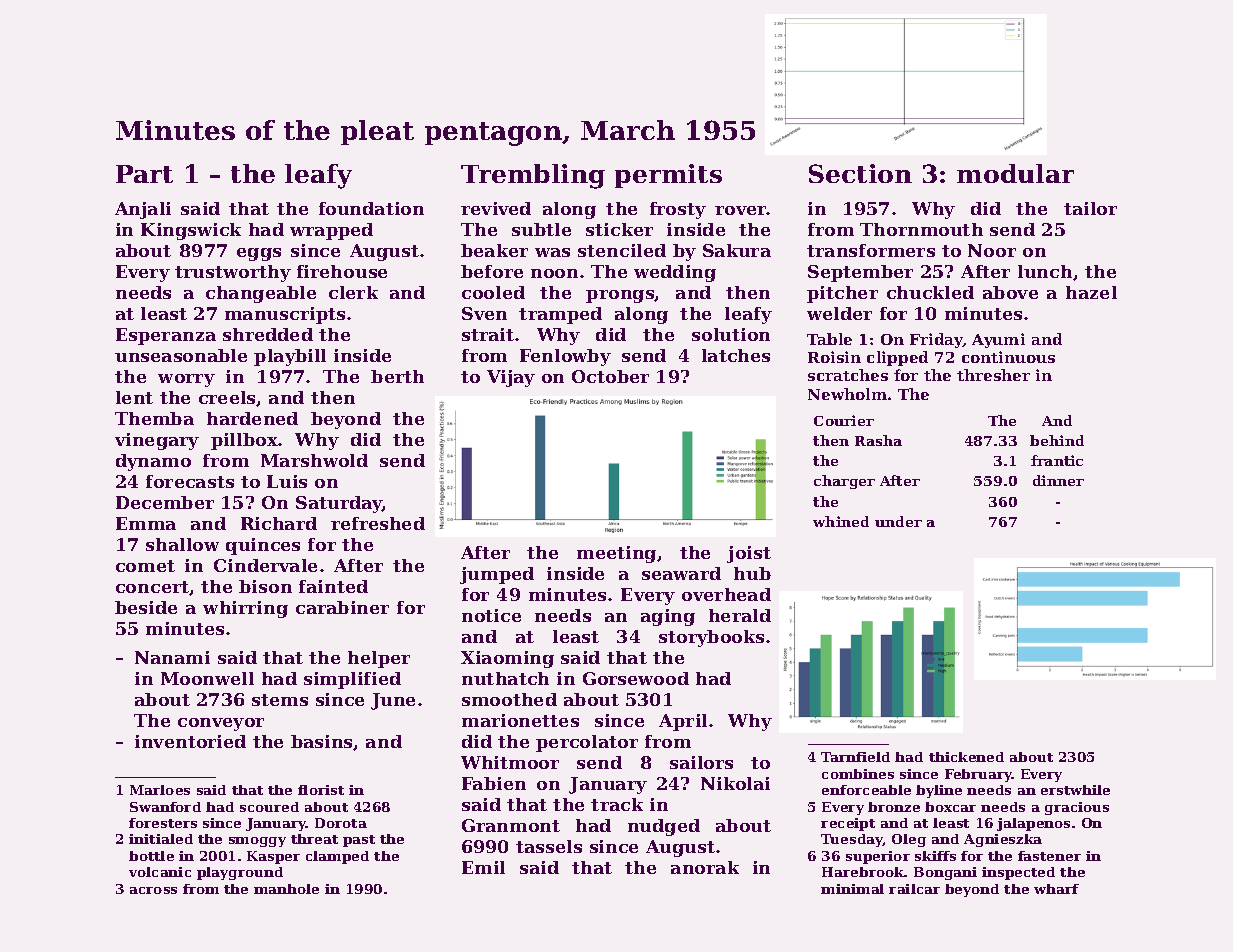 The height and width of the screenshot is (952, 1233). What do you see at coordinates (533, 176) in the screenshot?
I see `Trembling` at bounding box center [533, 176].
